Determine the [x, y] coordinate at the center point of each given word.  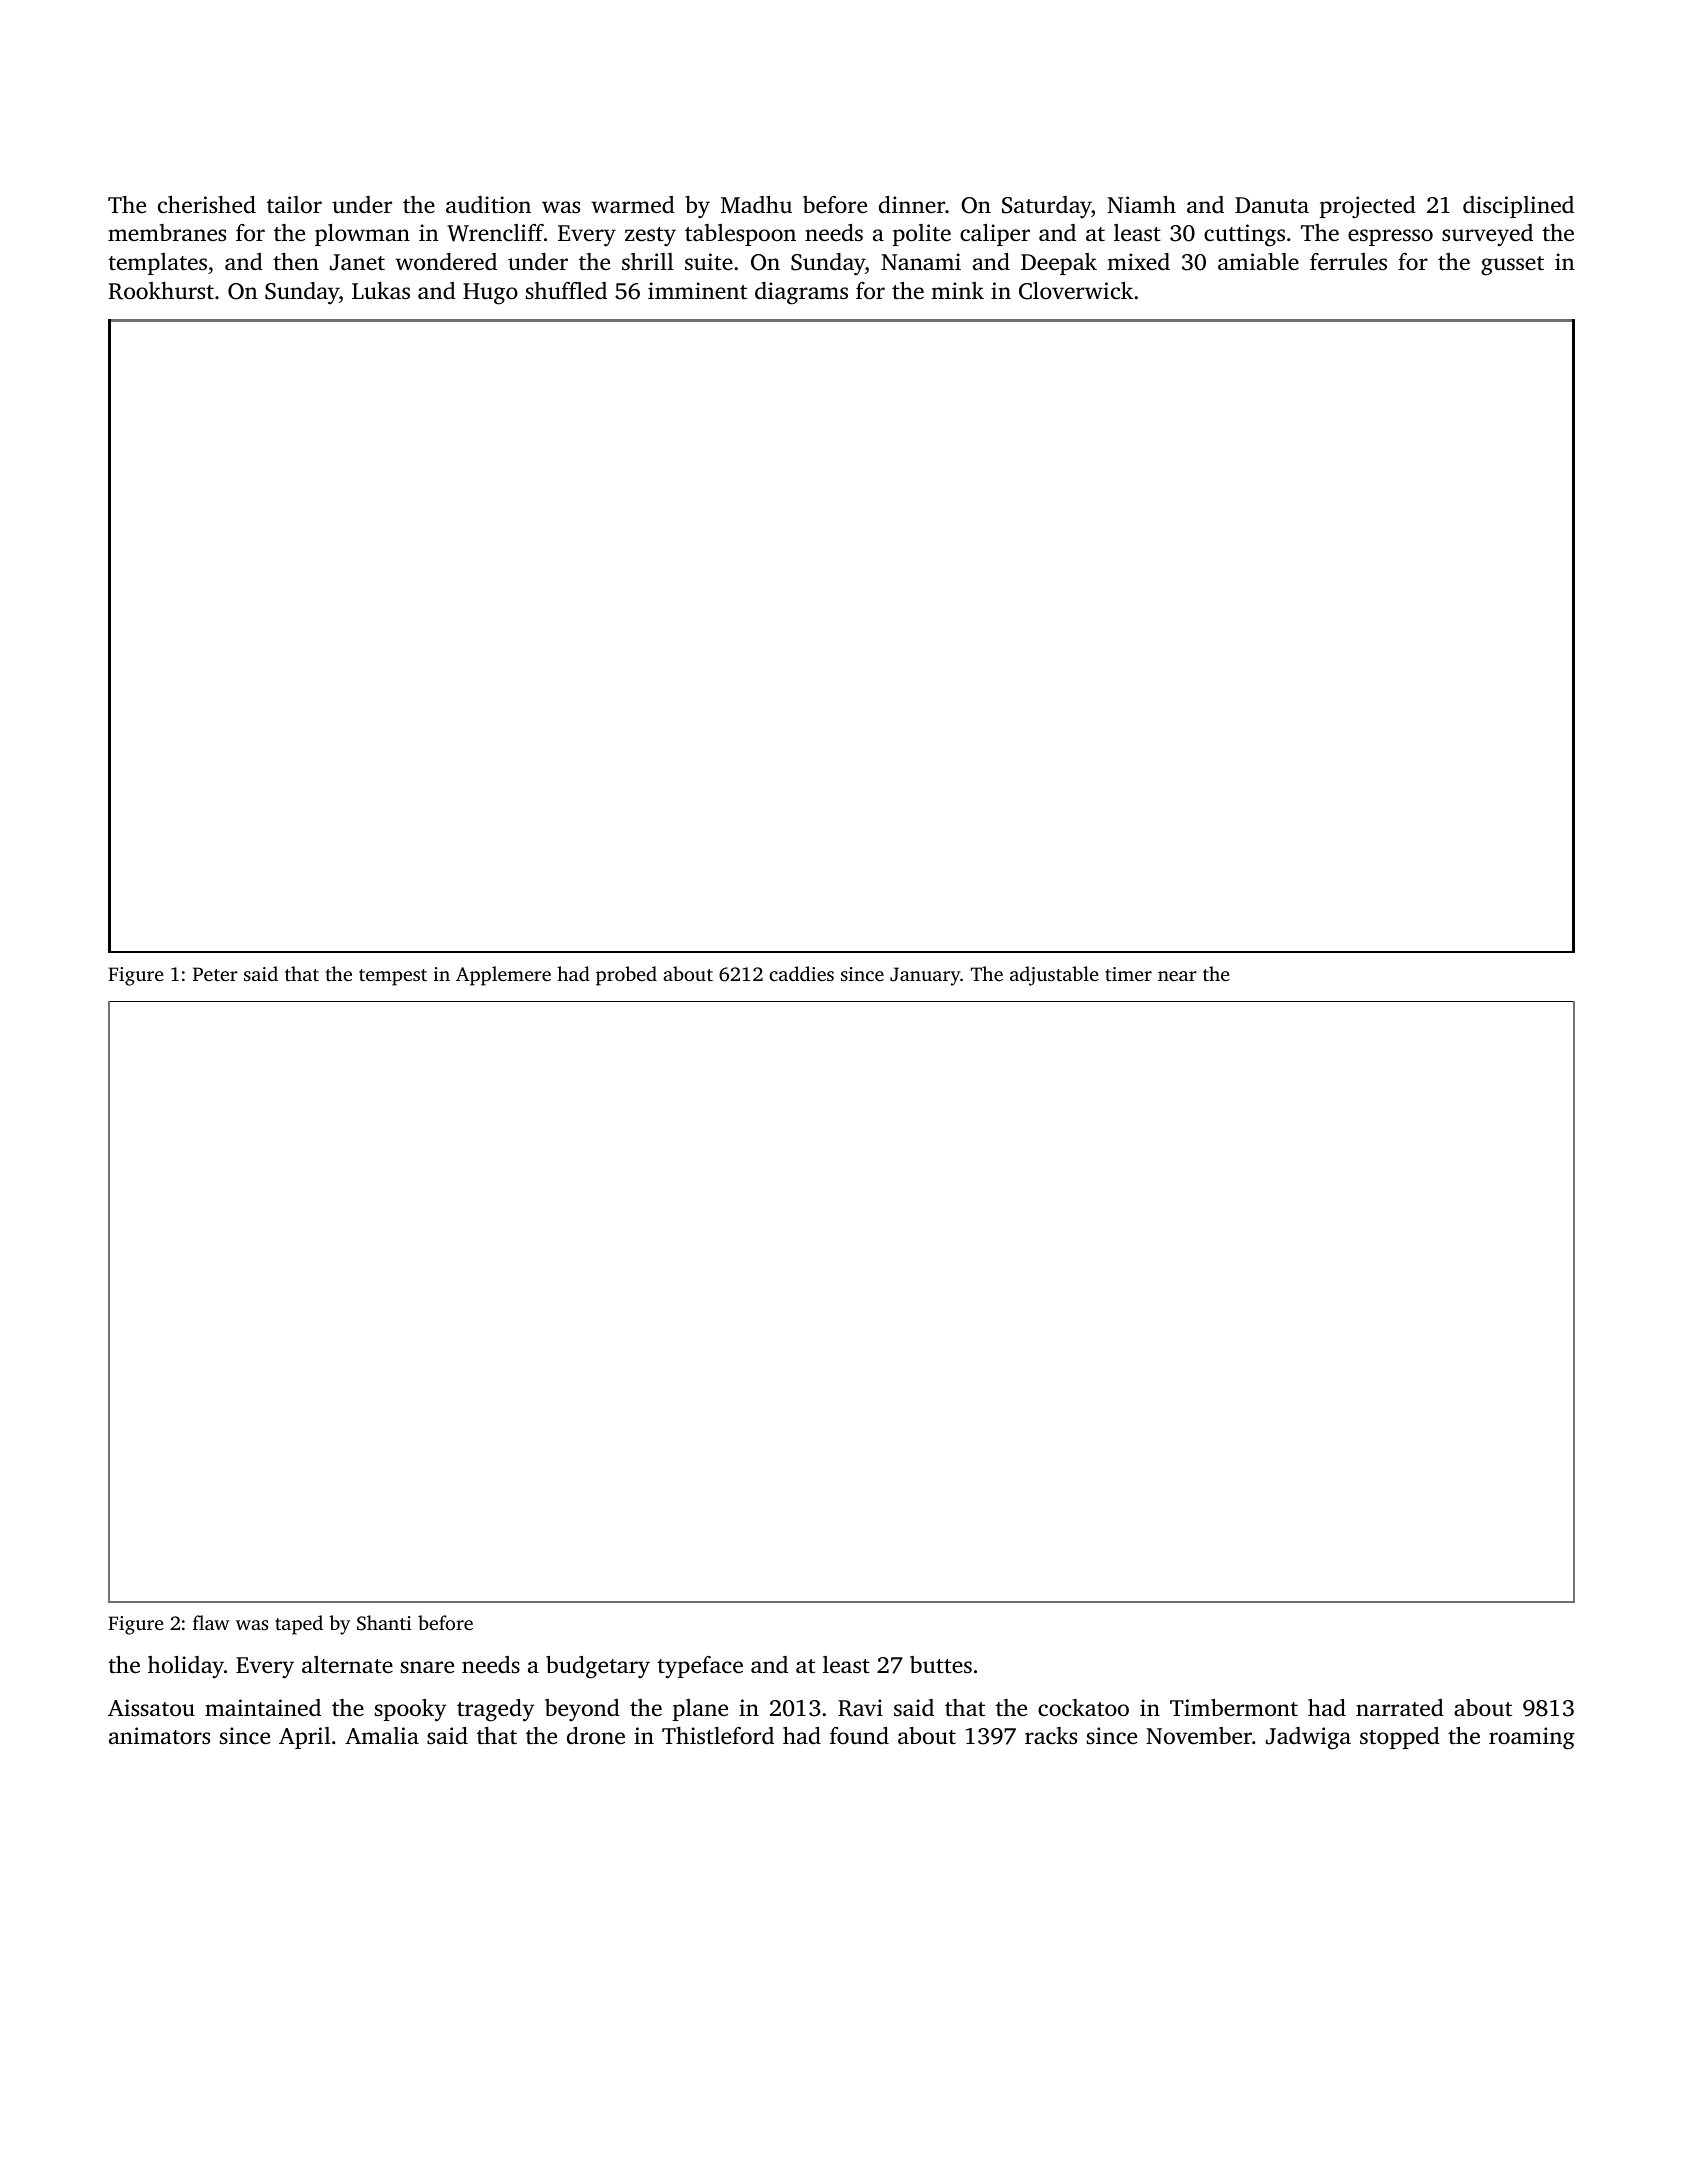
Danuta [1272, 205]
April [305, 1738]
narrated [1400, 1708]
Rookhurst [161, 291]
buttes [941, 1664]
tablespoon [740, 235]
